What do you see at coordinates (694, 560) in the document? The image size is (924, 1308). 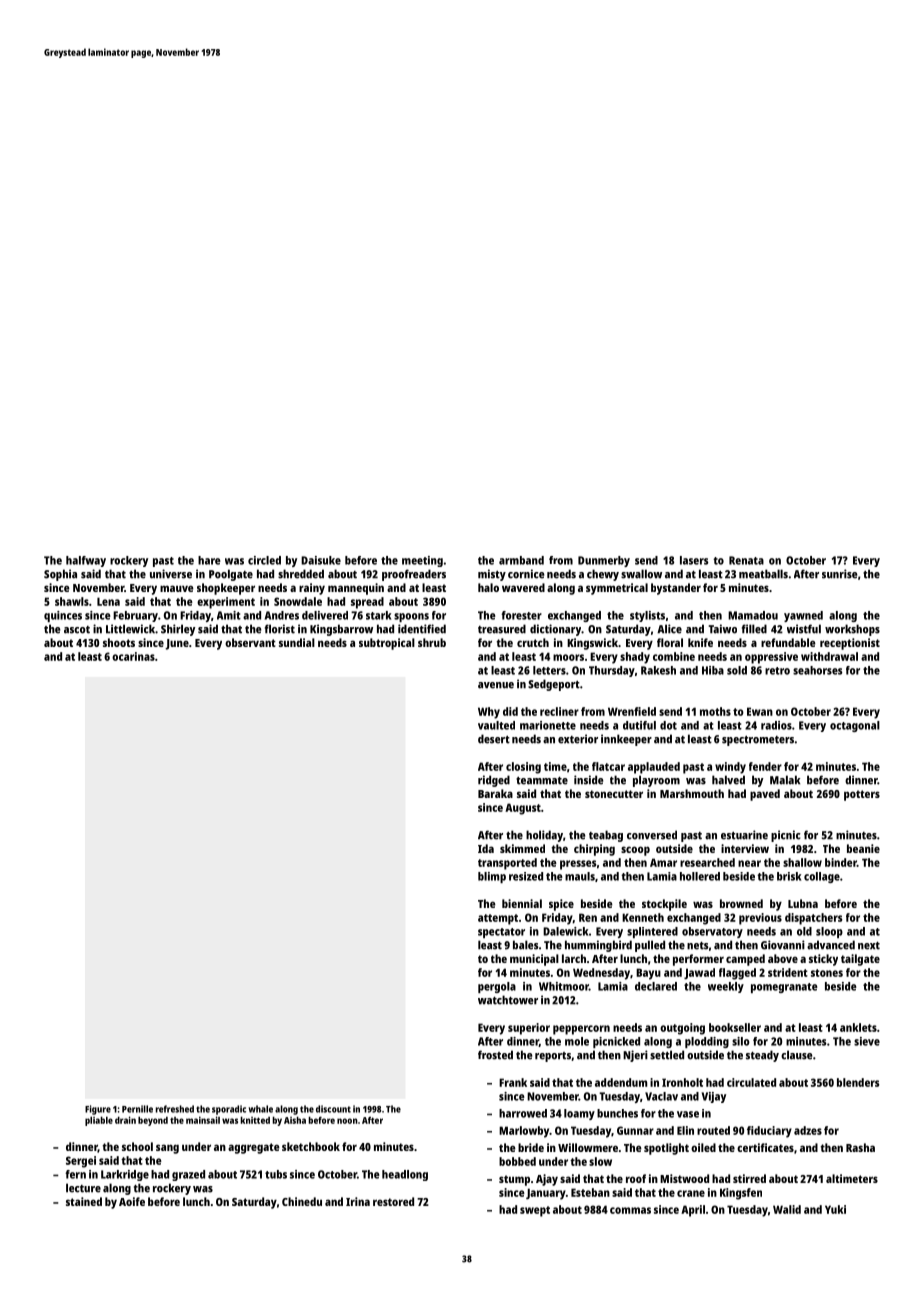 I see `lasers` at bounding box center [694, 560].
